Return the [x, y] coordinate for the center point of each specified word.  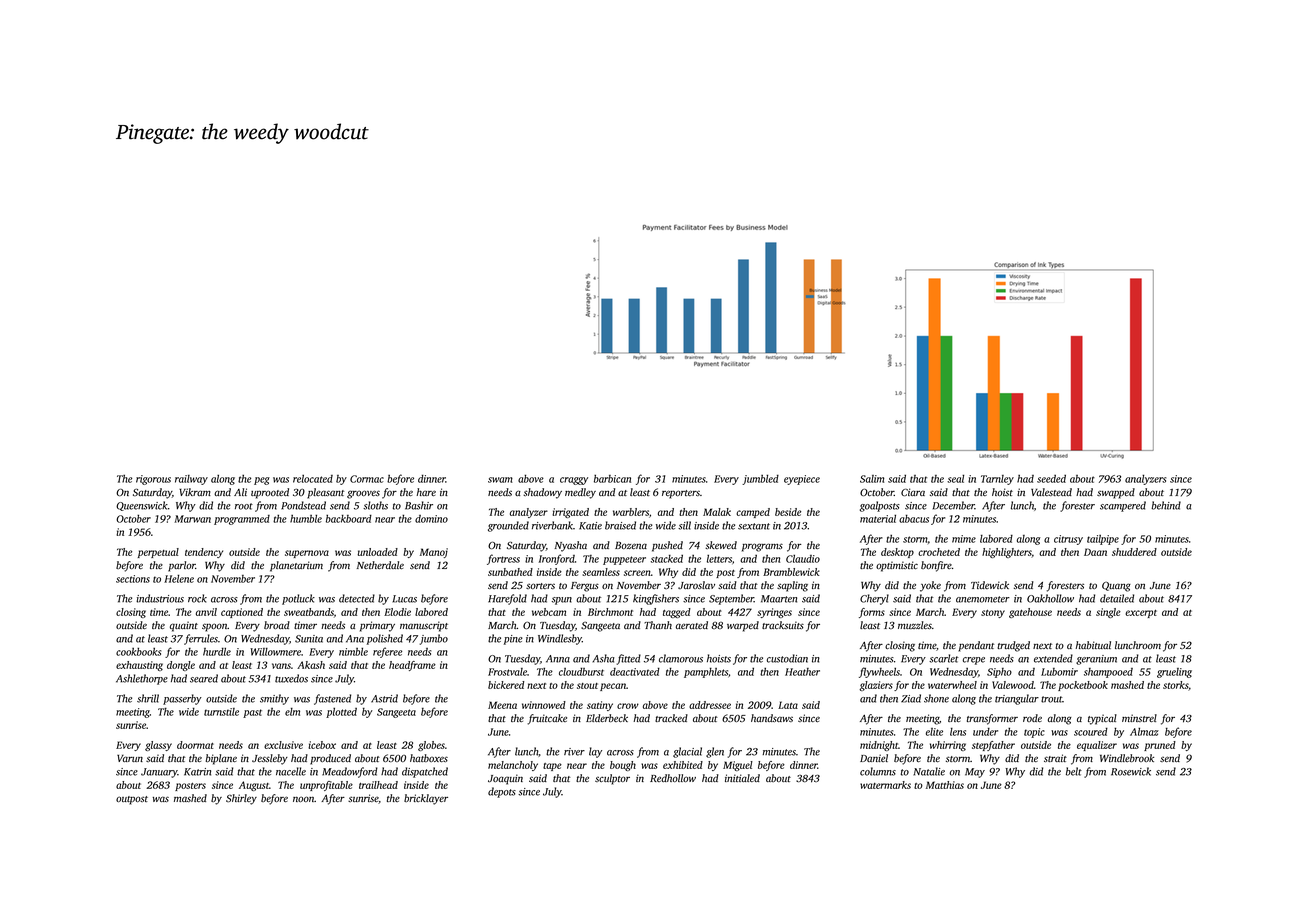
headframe [412, 666]
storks [1175, 685]
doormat [195, 745]
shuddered [1134, 552]
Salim [872, 479]
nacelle [291, 771]
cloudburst [581, 672]
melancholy [513, 766]
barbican [612, 478]
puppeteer [624, 560]
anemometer [983, 599]
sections [133, 579]
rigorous [153, 480]
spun [562, 601]
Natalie [929, 771]
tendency [204, 553]
